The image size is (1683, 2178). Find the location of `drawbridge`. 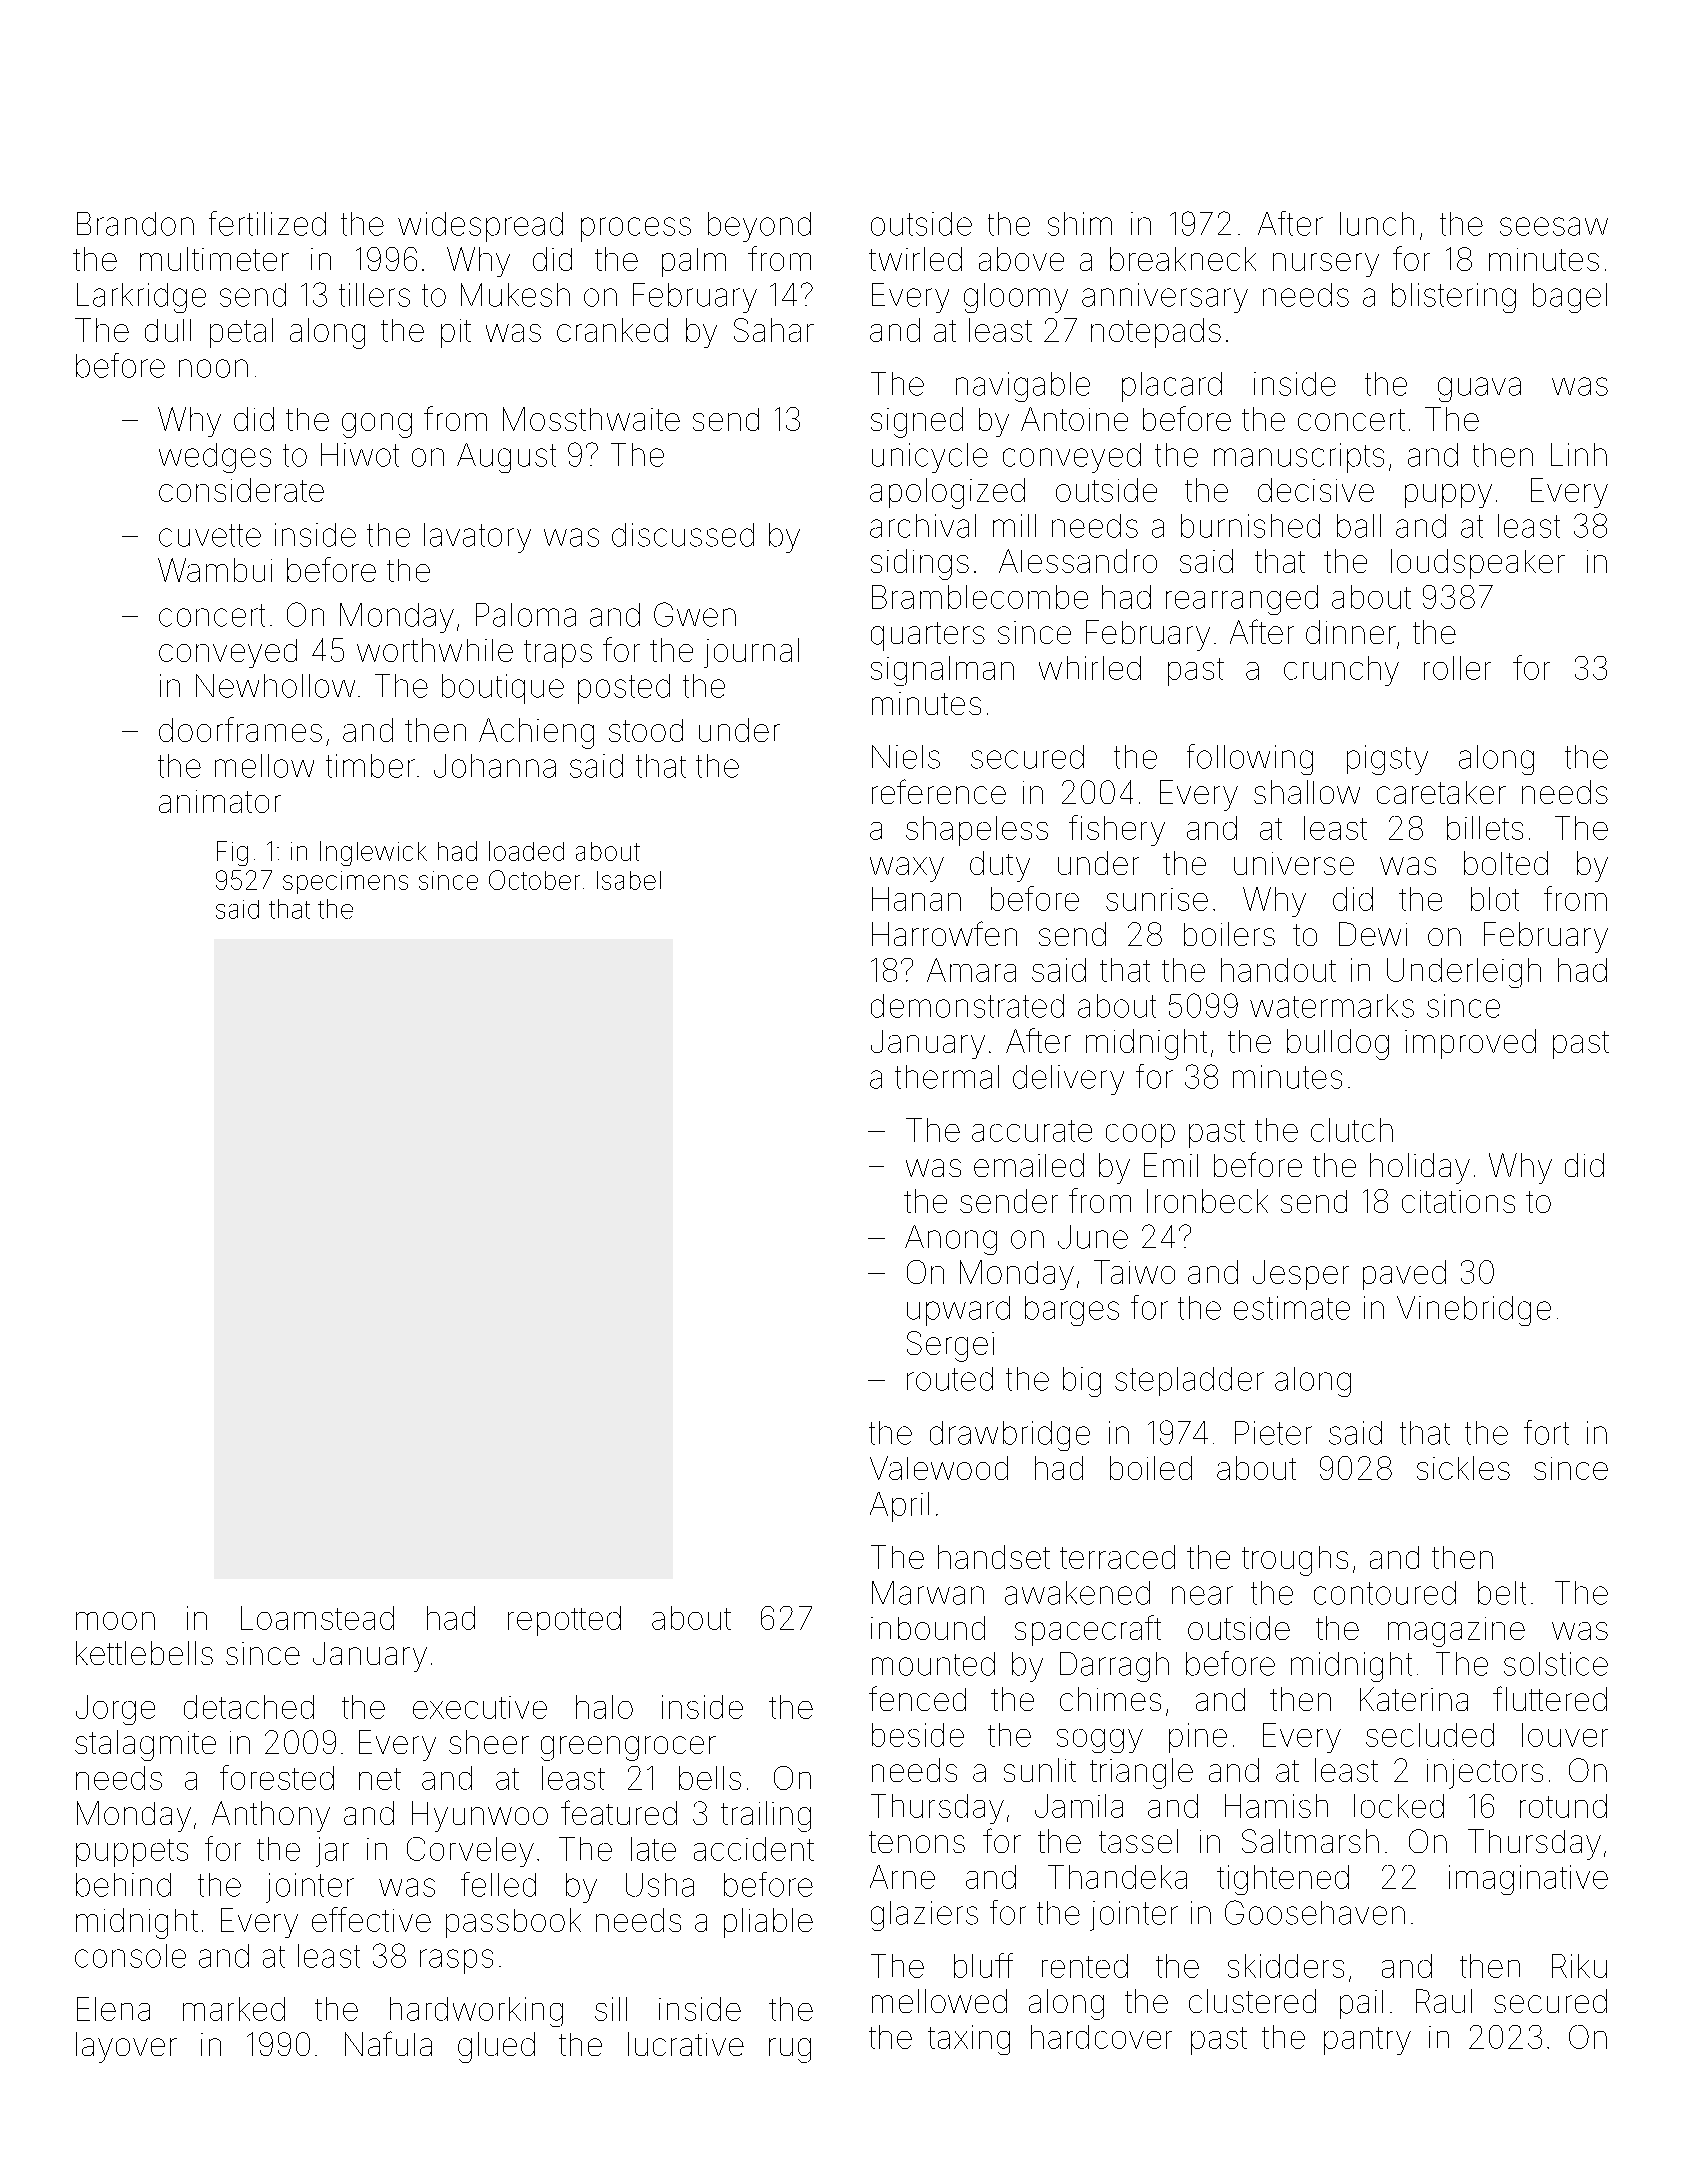

drawbridge is located at coordinates (1010, 1436).
